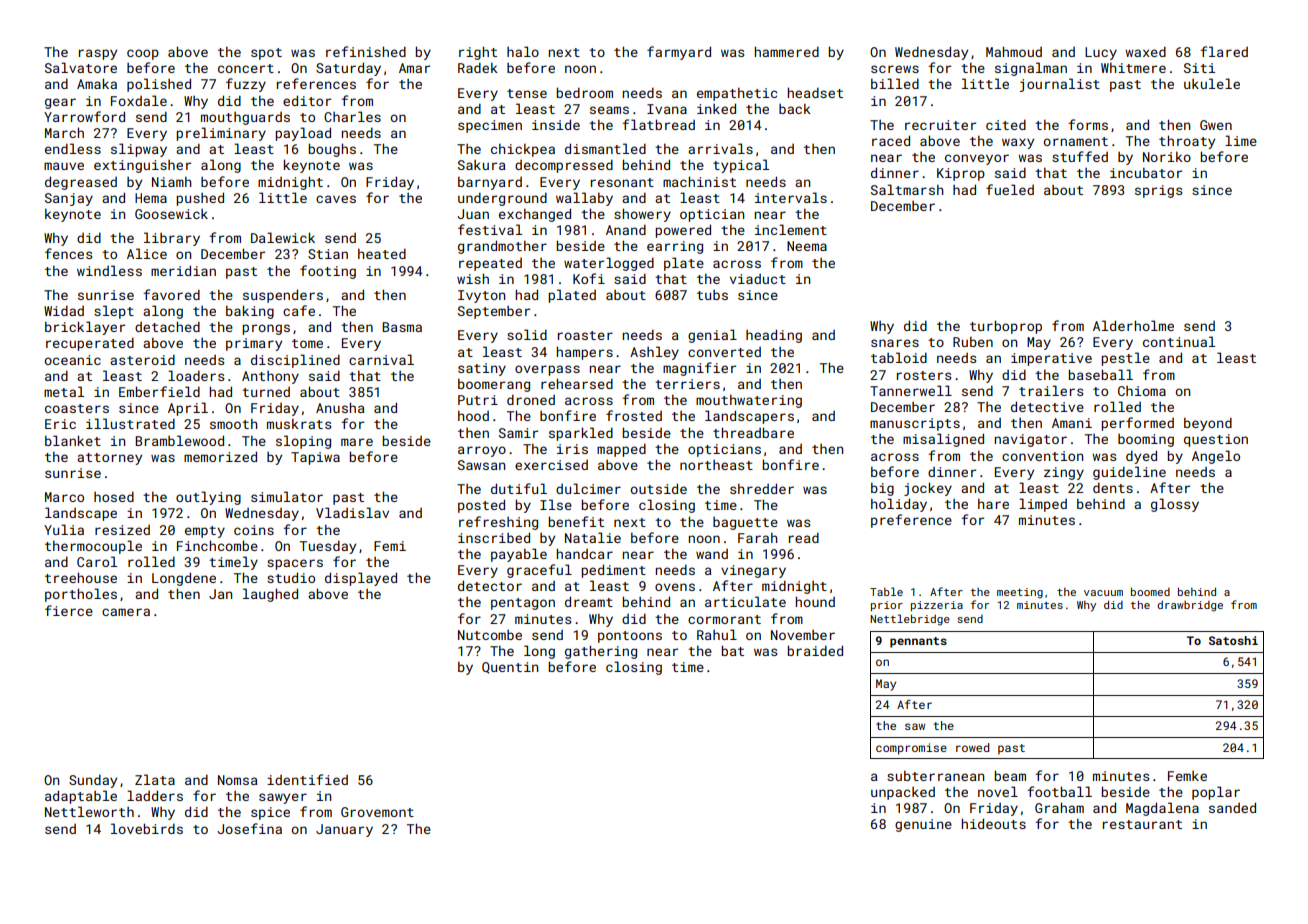 This page has width=1308, height=924. What do you see at coordinates (745, 523) in the page?
I see `baguette` at bounding box center [745, 523].
